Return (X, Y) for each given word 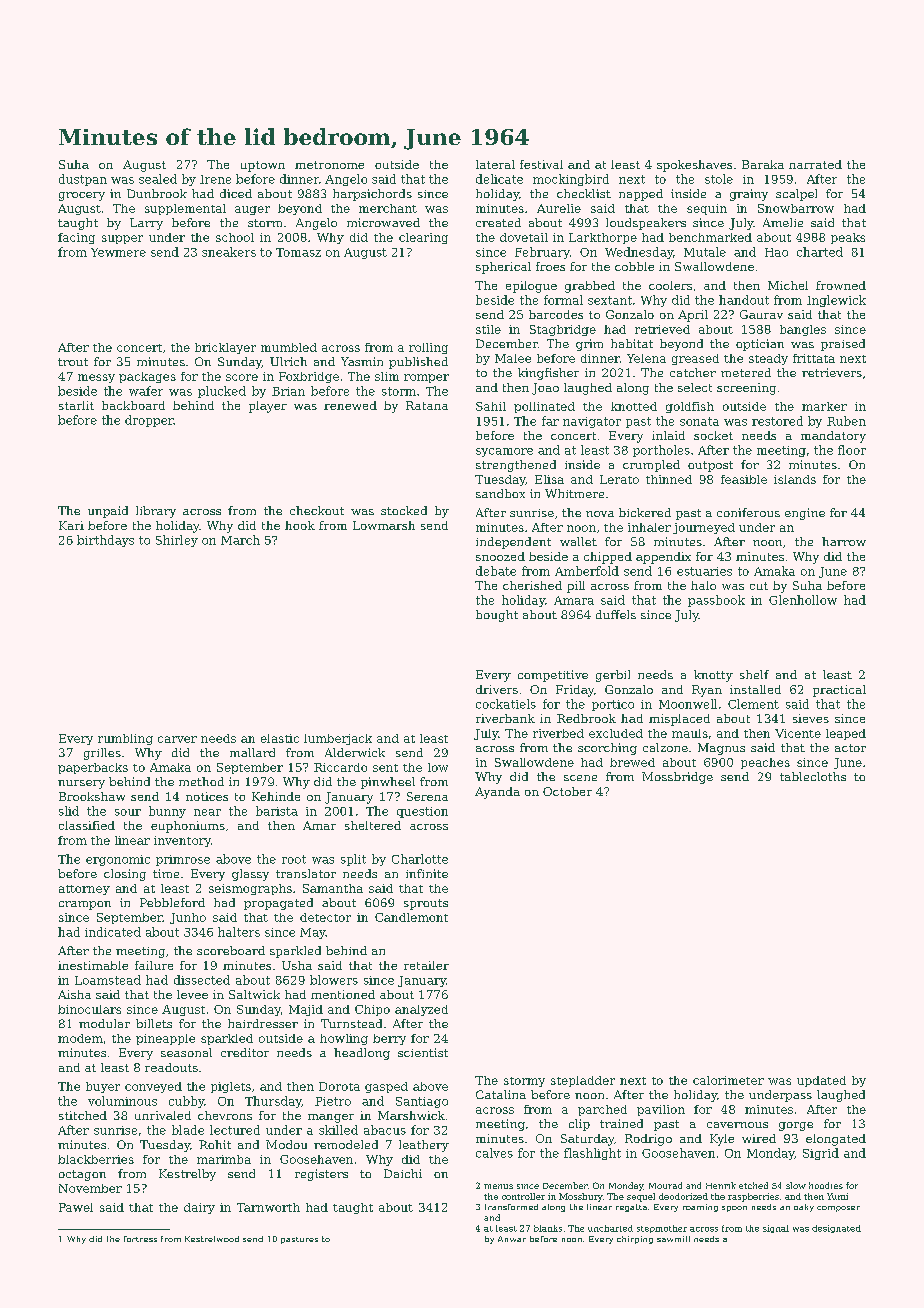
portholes (661, 451)
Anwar (512, 1239)
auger (252, 210)
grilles (102, 754)
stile (488, 329)
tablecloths (813, 776)
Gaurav (761, 314)
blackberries (96, 1159)
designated (836, 1229)
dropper (149, 421)
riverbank (505, 718)
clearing (423, 238)
